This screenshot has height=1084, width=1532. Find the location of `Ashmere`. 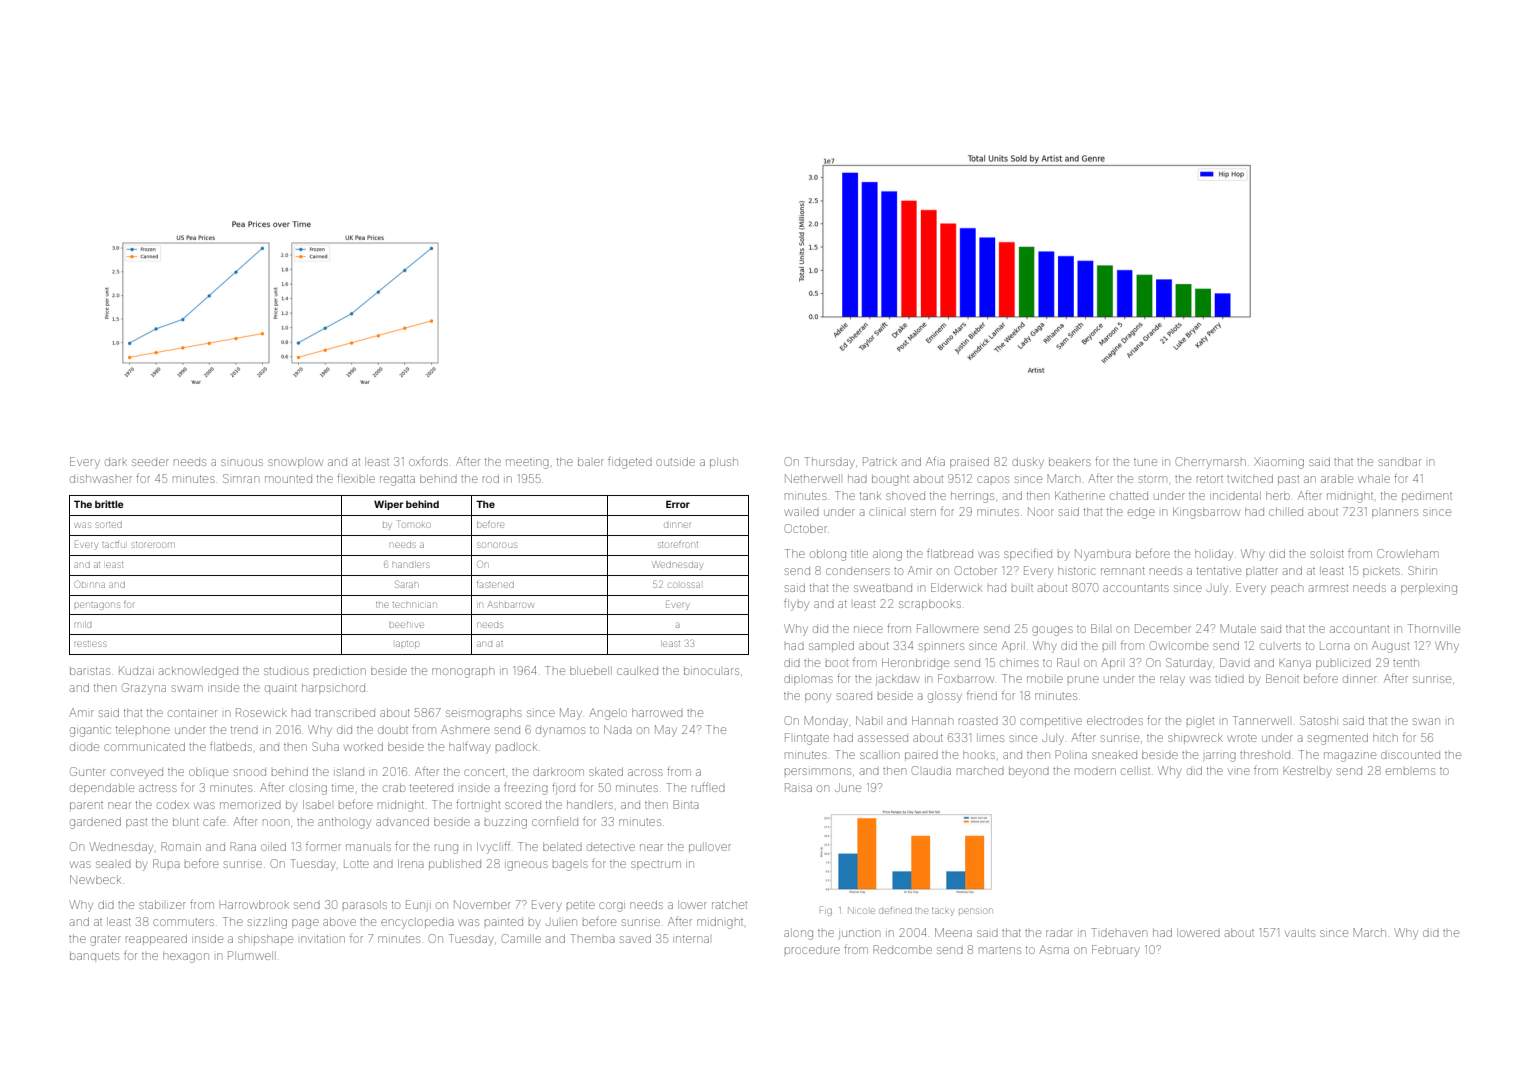

Ashmere is located at coordinates (465, 729).
